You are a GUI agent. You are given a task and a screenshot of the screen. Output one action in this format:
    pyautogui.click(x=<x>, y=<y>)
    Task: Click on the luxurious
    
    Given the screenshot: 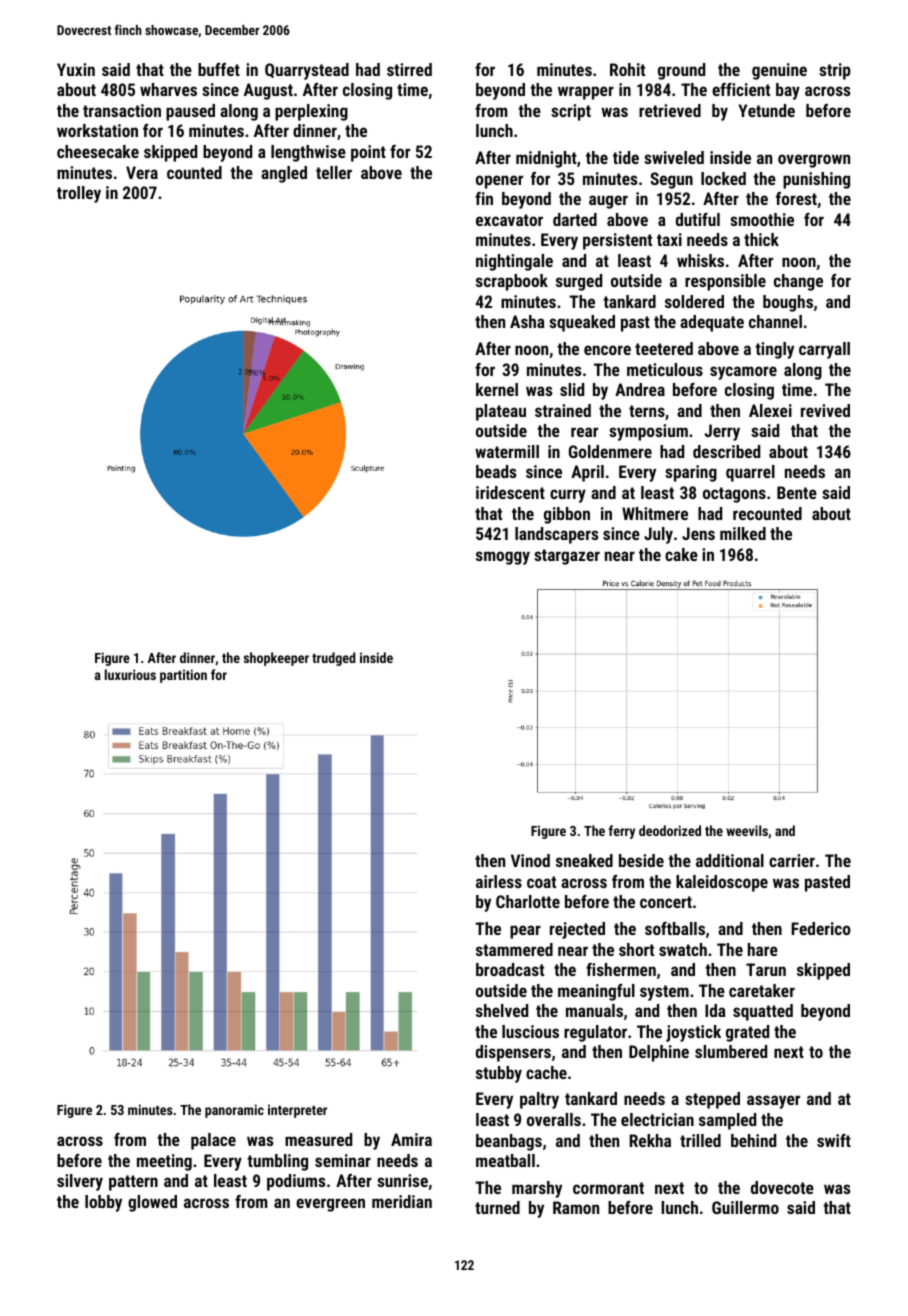 What is the action you would take?
    pyautogui.click(x=130, y=674)
